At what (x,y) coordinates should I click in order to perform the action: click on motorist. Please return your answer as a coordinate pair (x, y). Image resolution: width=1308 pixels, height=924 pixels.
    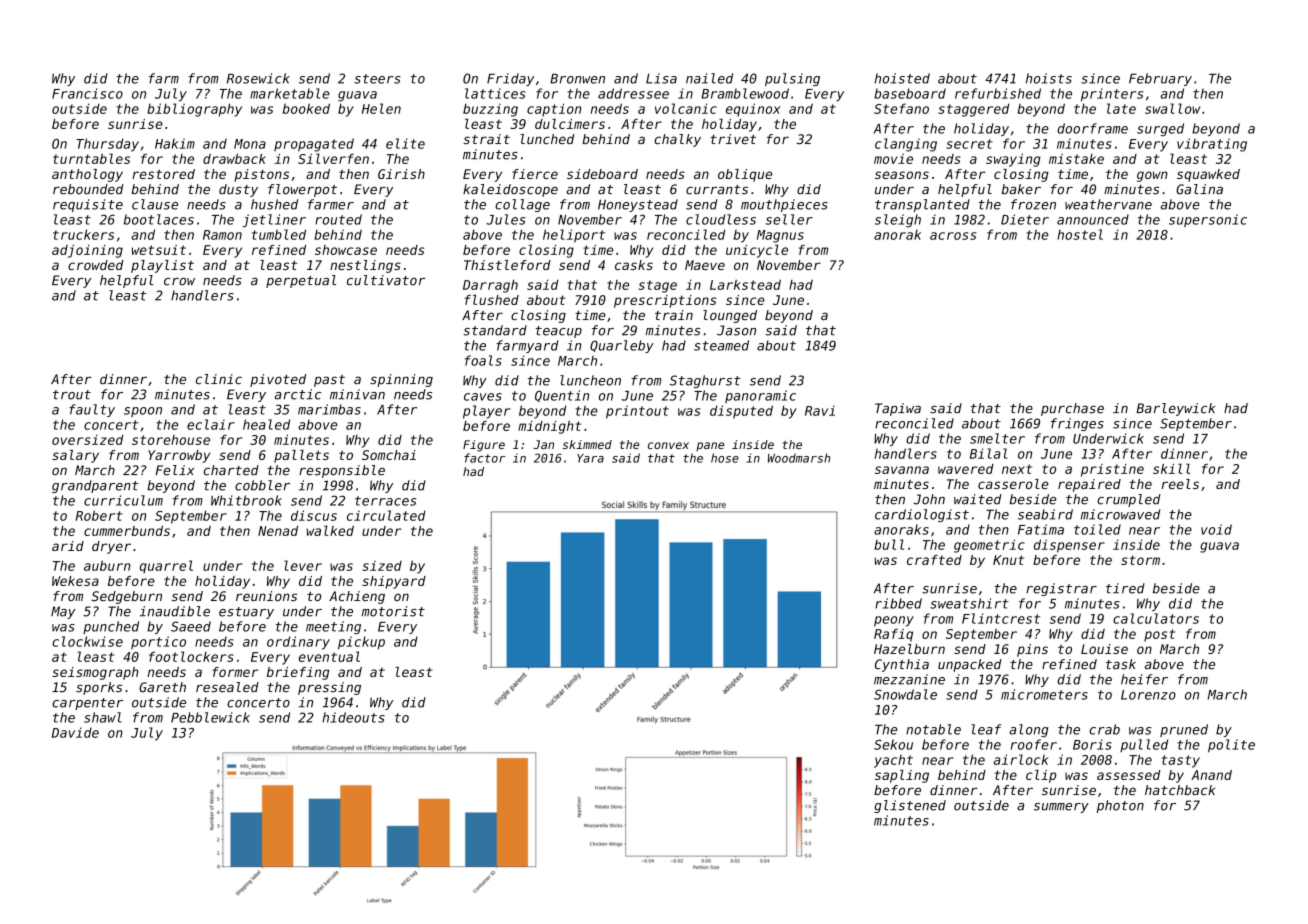
    Looking at the image, I should click on (393, 611).
